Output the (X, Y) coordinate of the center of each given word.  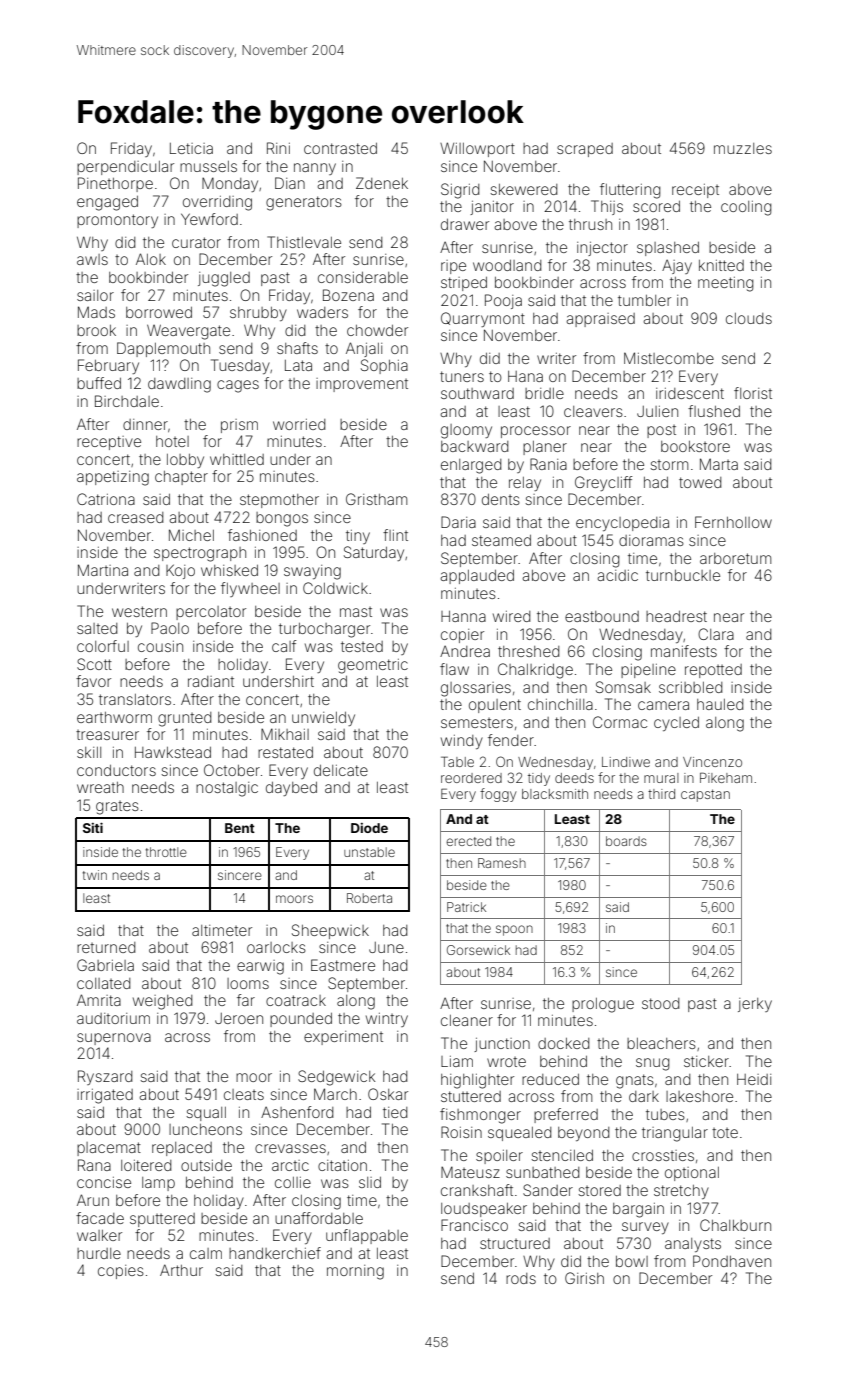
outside (206, 1165)
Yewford (209, 219)
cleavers (593, 411)
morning (355, 1272)
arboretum (735, 558)
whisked (229, 570)
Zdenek (382, 183)
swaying (312, 572)
